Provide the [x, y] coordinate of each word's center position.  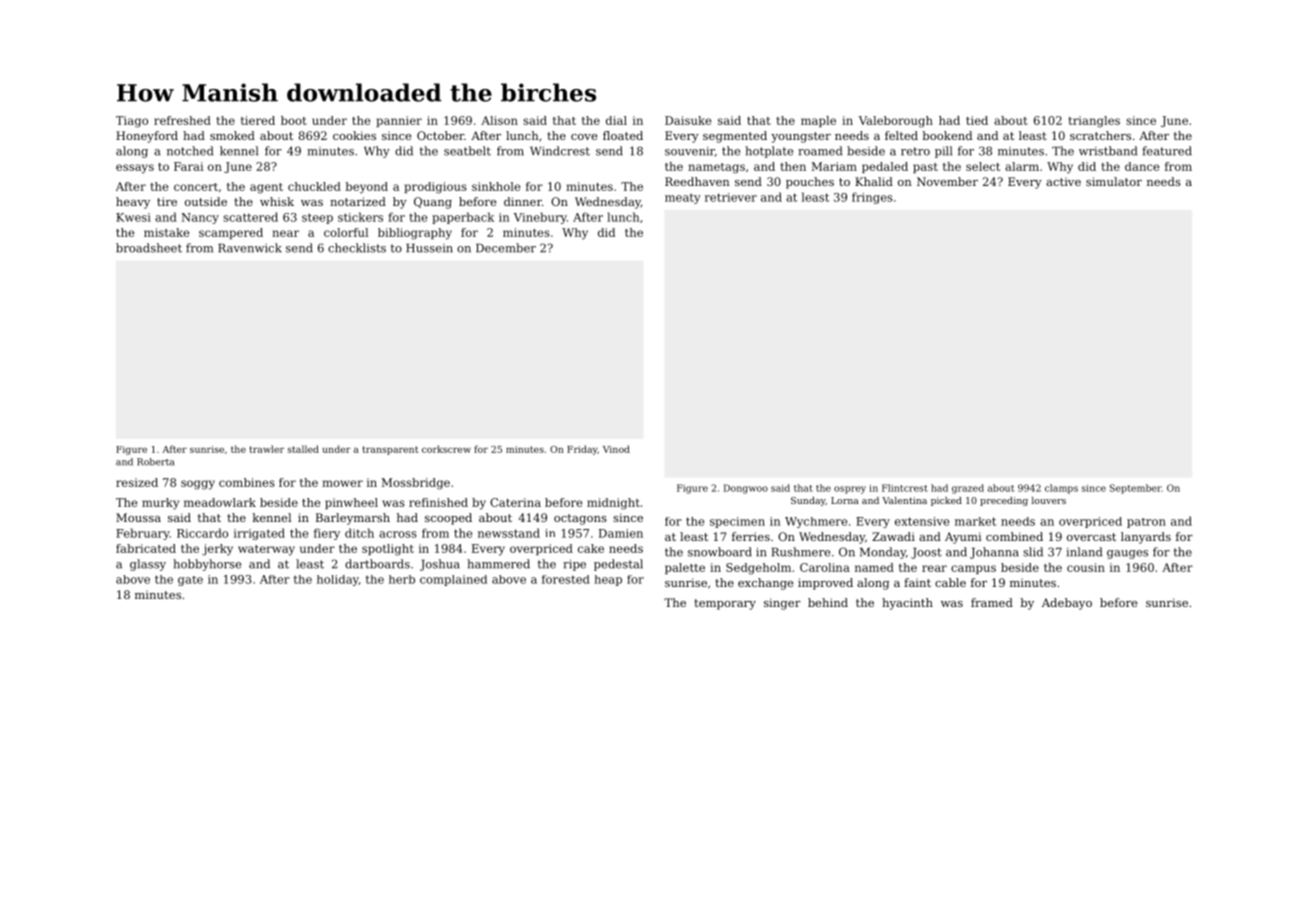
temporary [725, 604]
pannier [399, 121]
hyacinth [907, 604]
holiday [338, 580]
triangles [1094, 122]
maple [818, 121]
